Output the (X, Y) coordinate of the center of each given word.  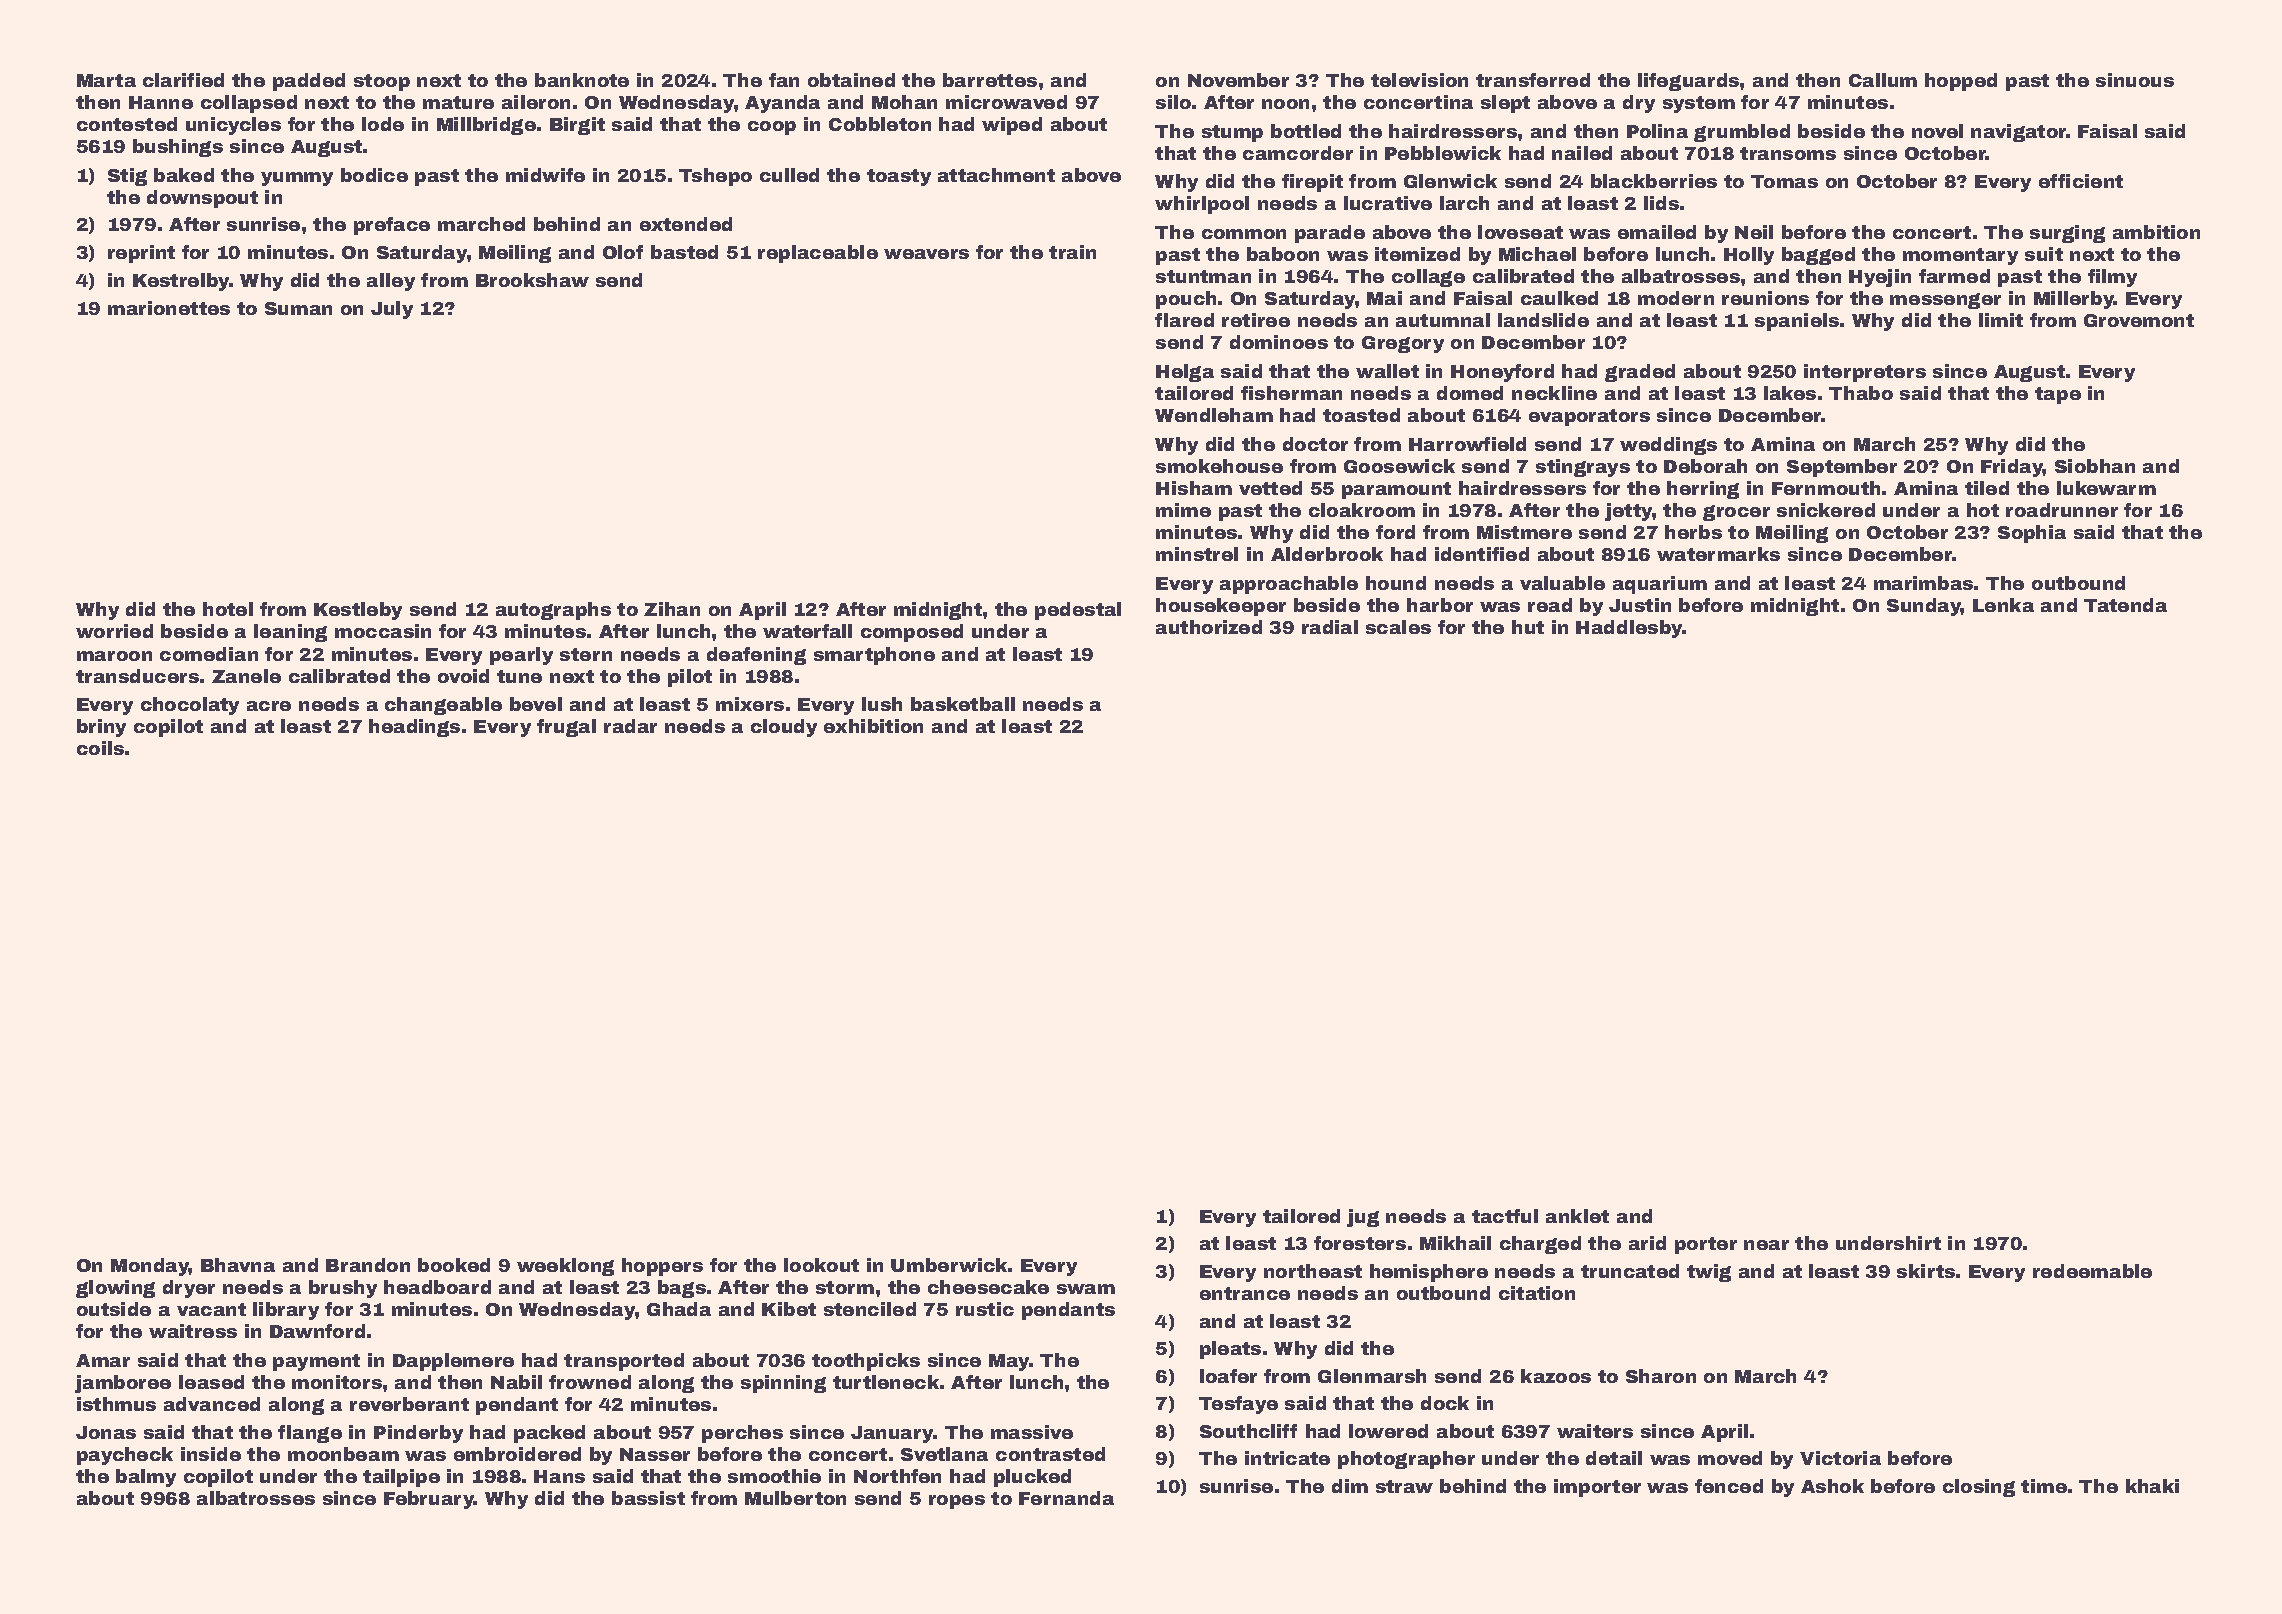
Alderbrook (1327, 554)
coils (100, 748)
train (1072, 252)
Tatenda (2125, 605)
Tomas (1784, 181)
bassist (648, 1498)
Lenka (2003, 605)
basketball (963, 704)
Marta (106, 80)
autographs (553, 611)
